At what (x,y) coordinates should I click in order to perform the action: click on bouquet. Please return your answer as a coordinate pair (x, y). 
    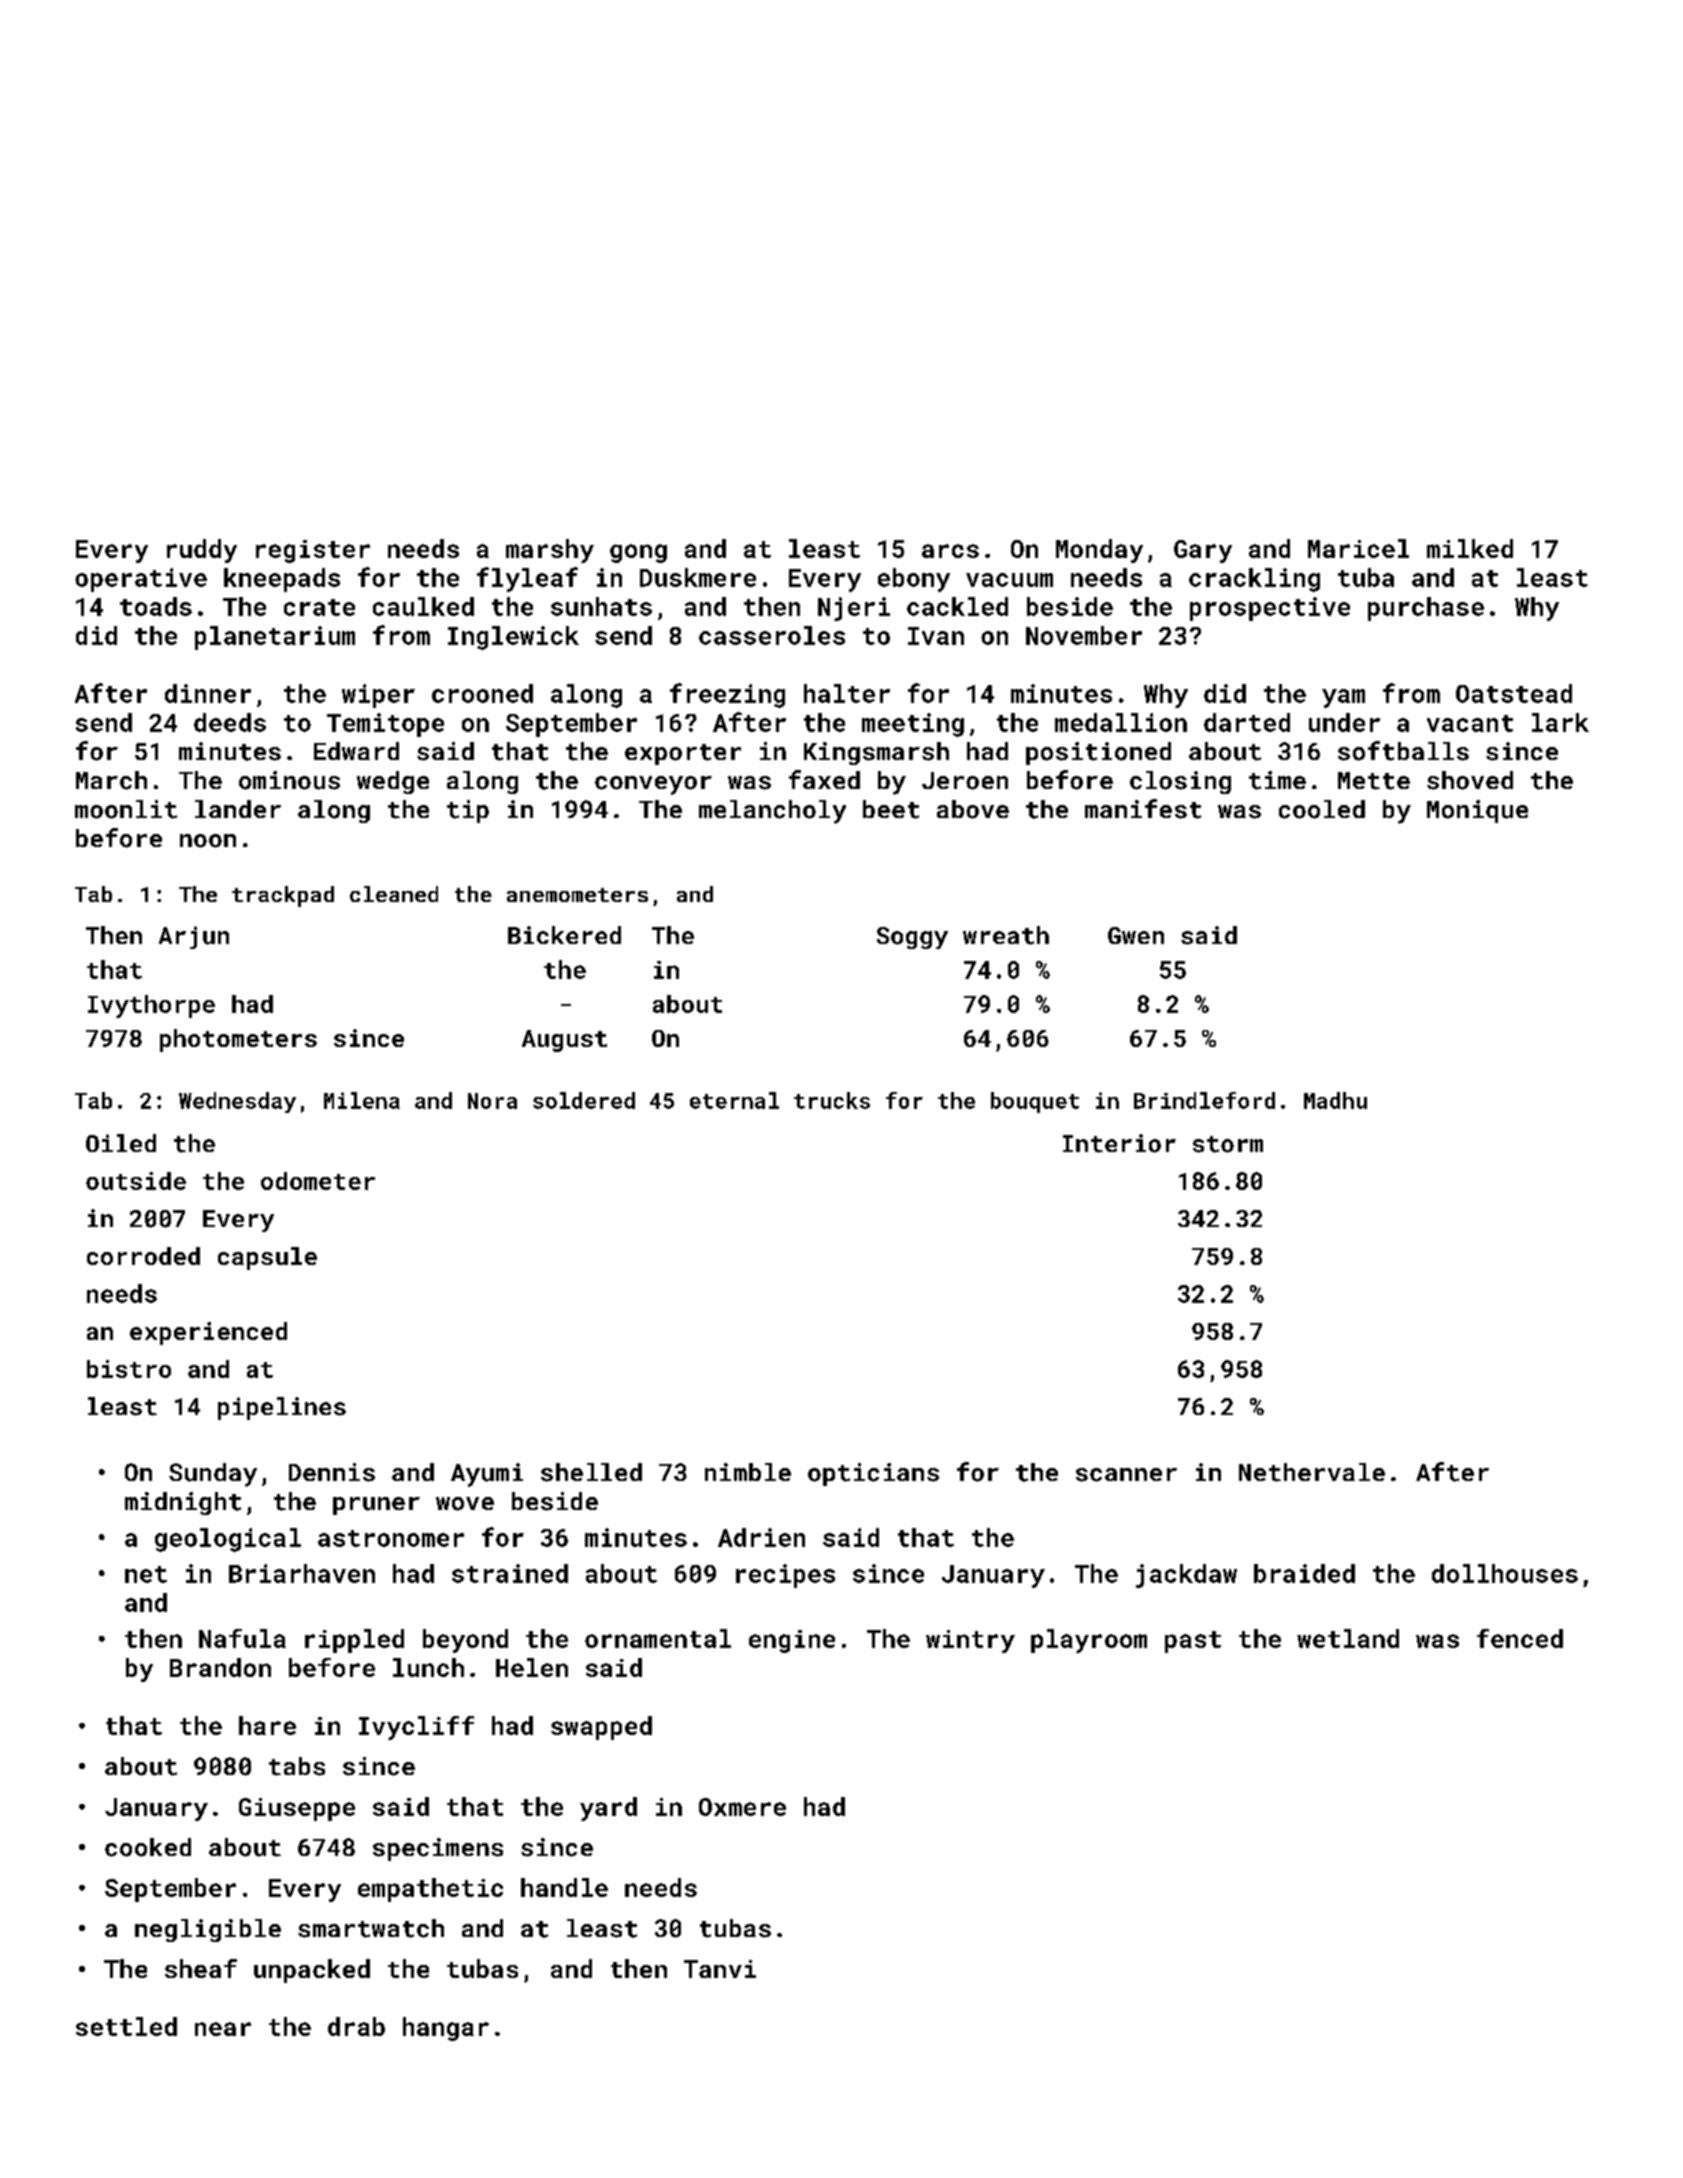
    Looking at the image, I should click on (1035, 1102).
